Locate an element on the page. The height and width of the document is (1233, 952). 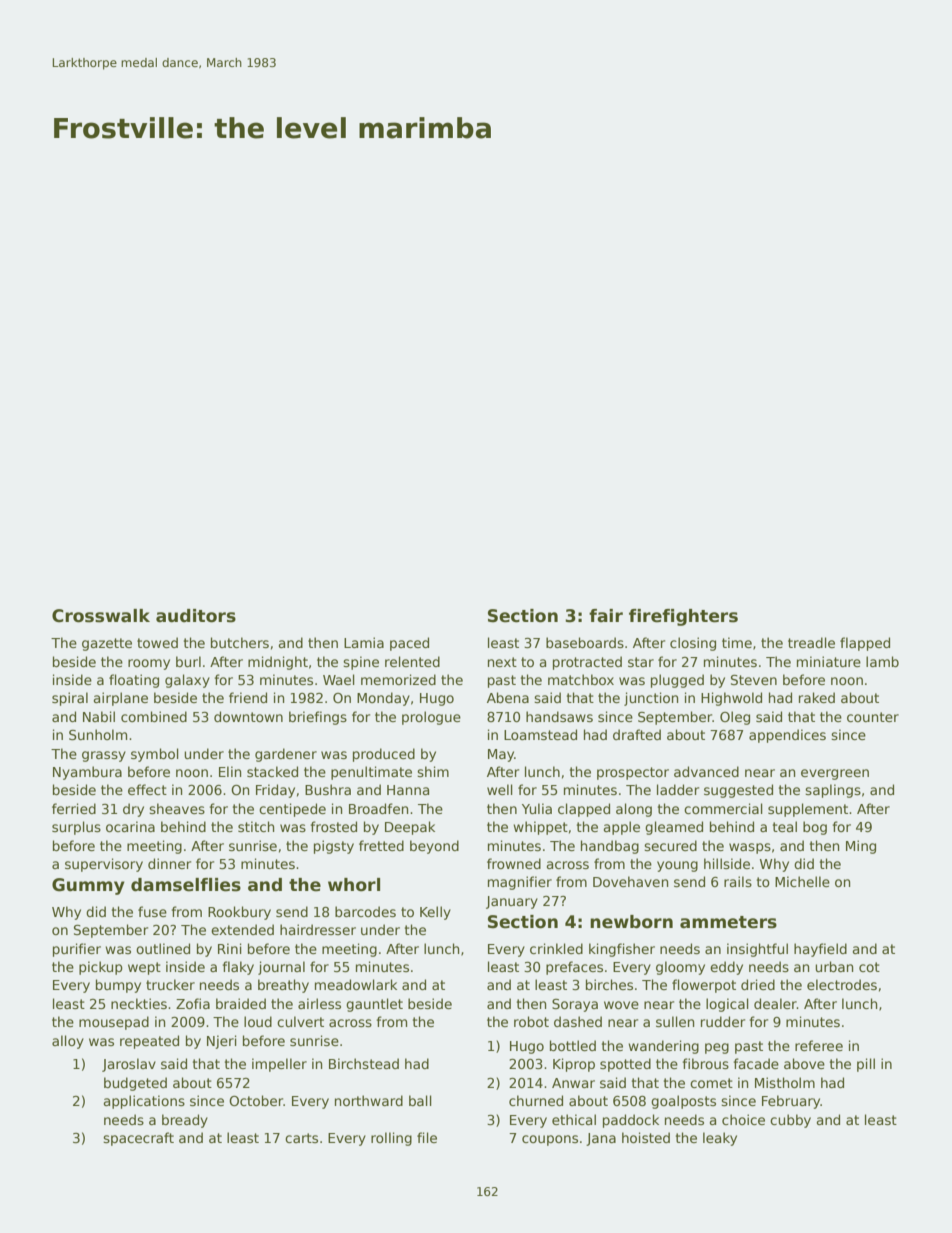
cubby is located at coordinates (790, 1121).
